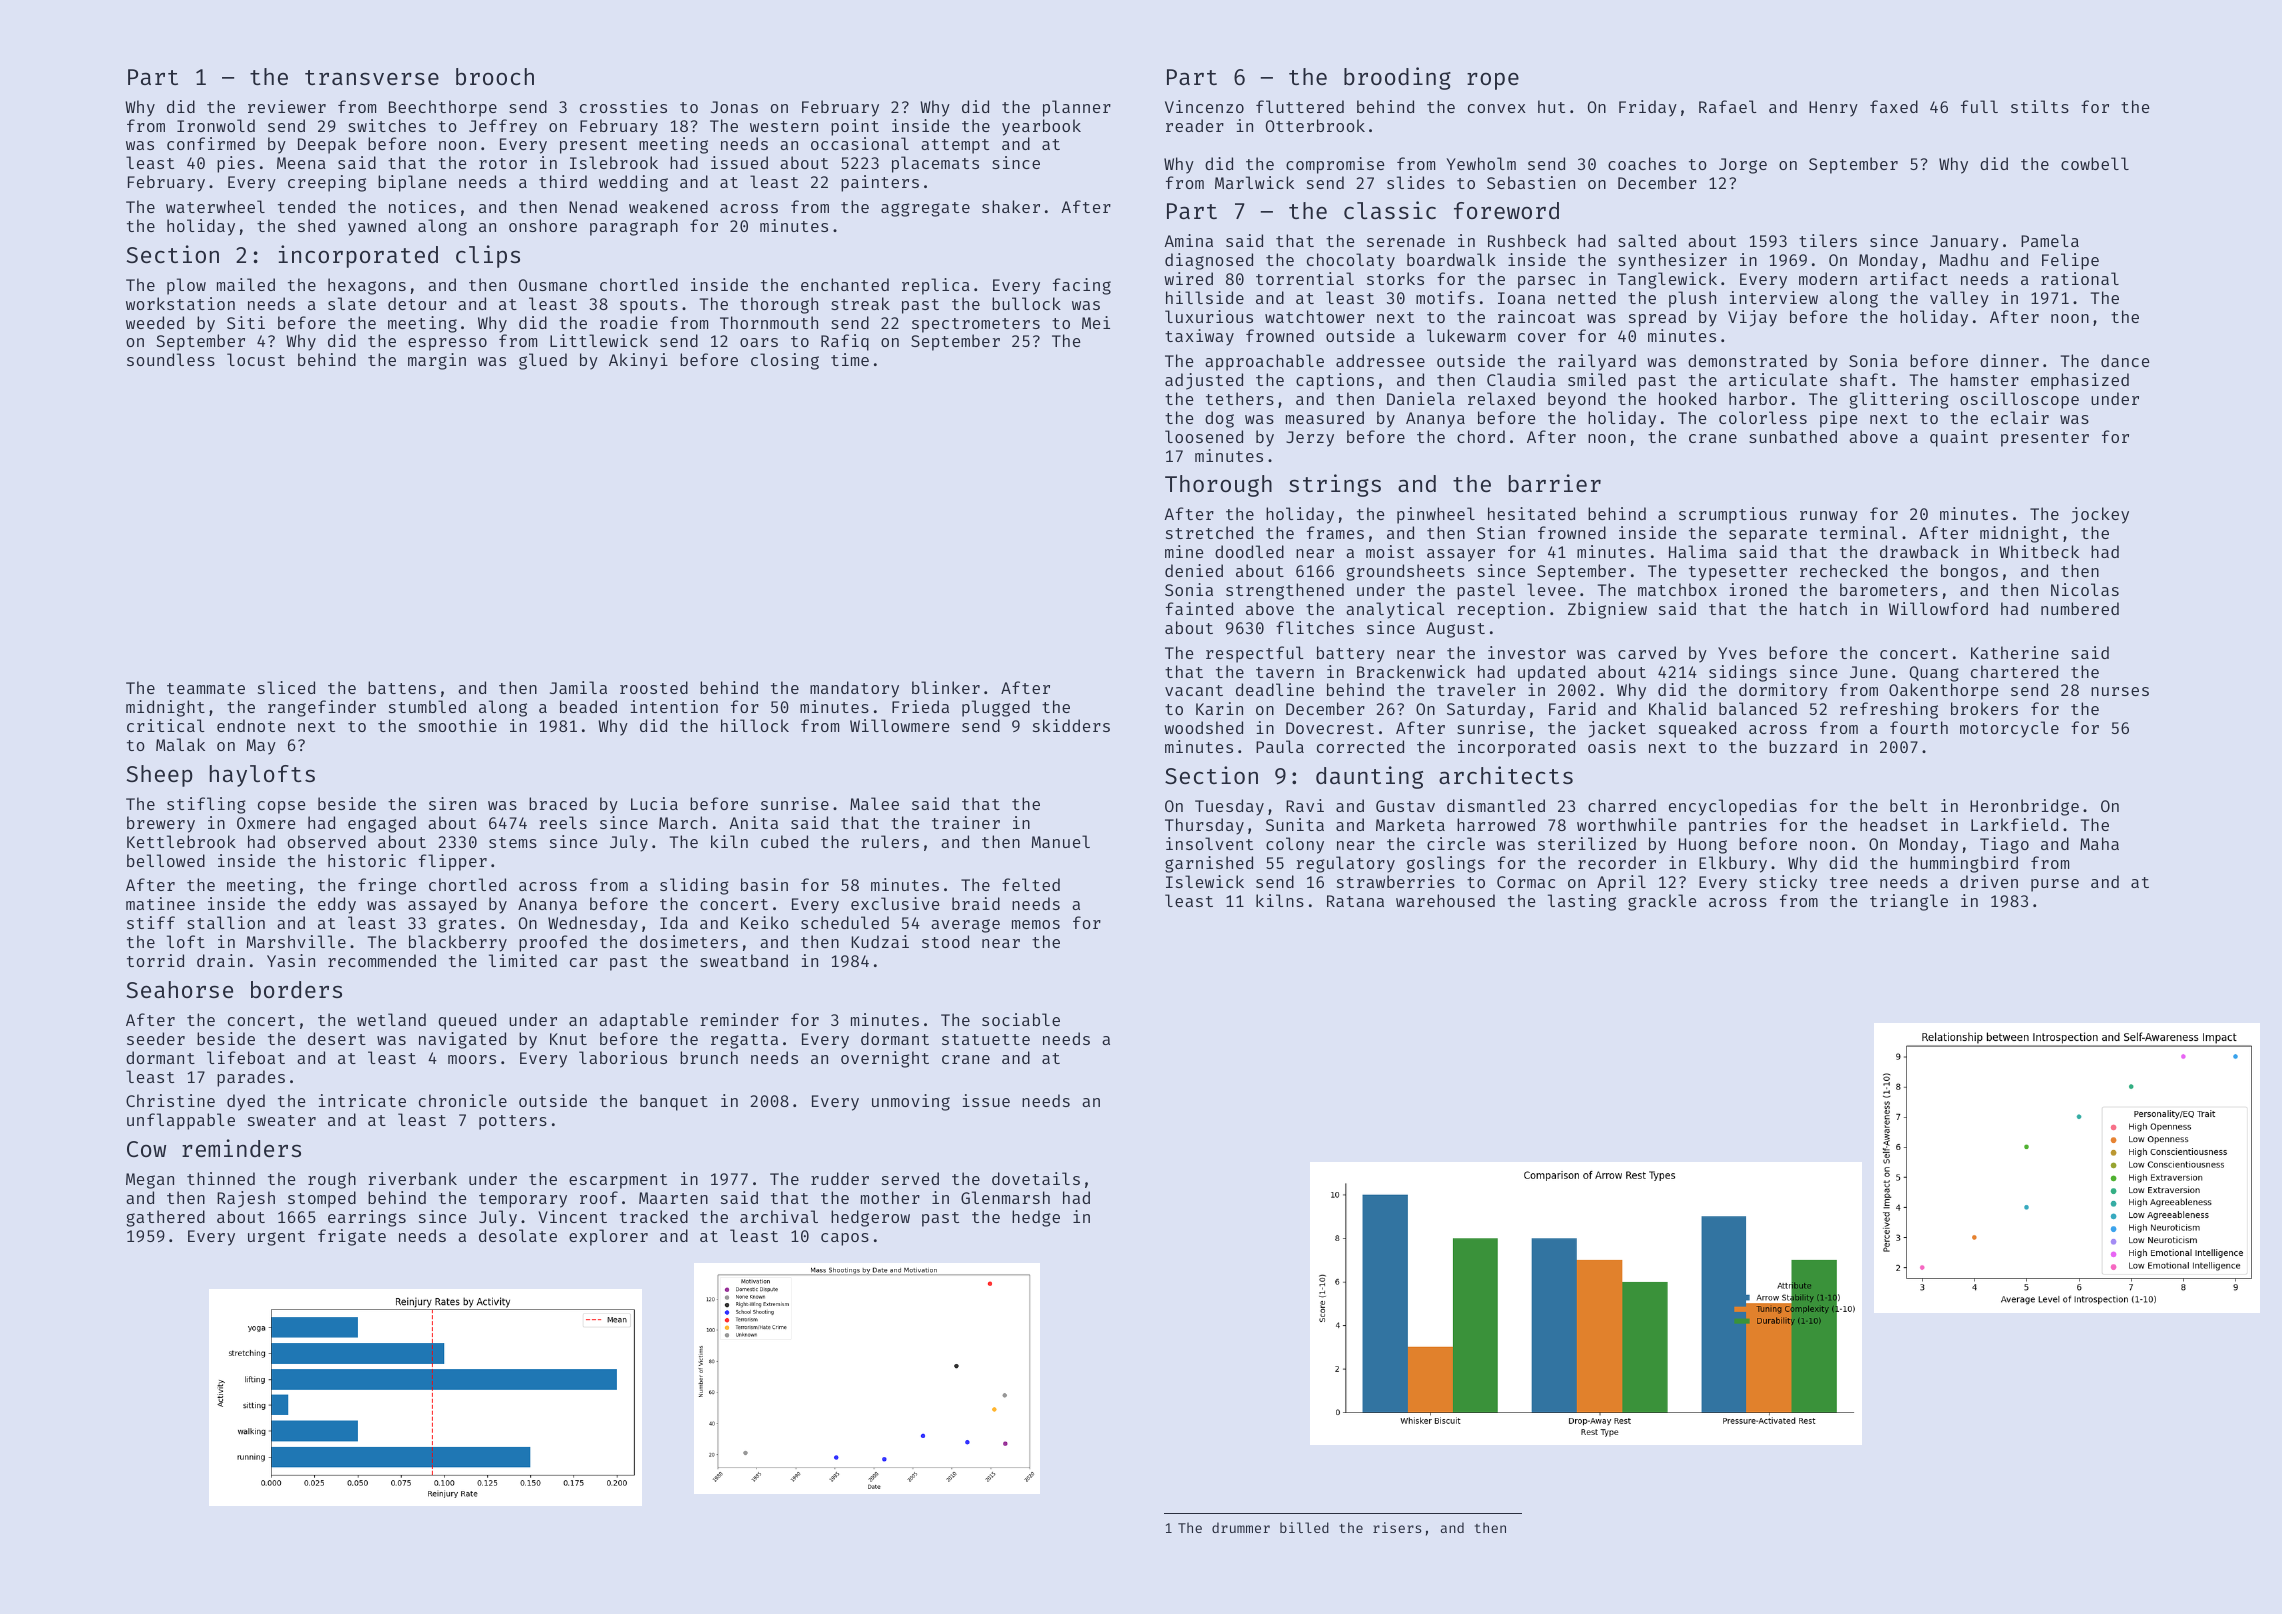 This page has width=2282, height=1614. I want to click on detour, so click(417, 303).
